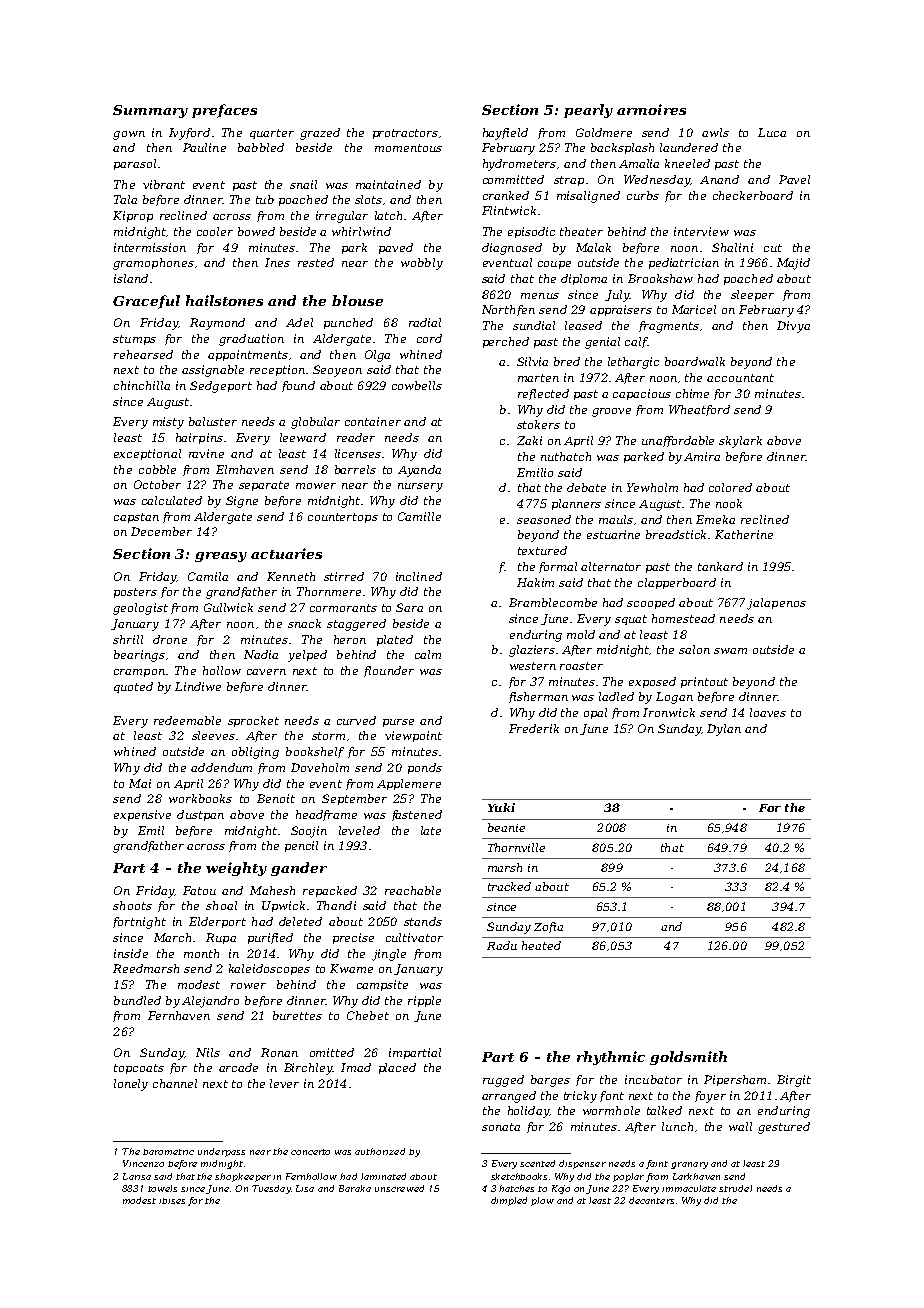 The image size is (924, 1308). What do you see at coordinates (724, 730) in the page?
I see `Dylan` at bounding box center [724, 730].
